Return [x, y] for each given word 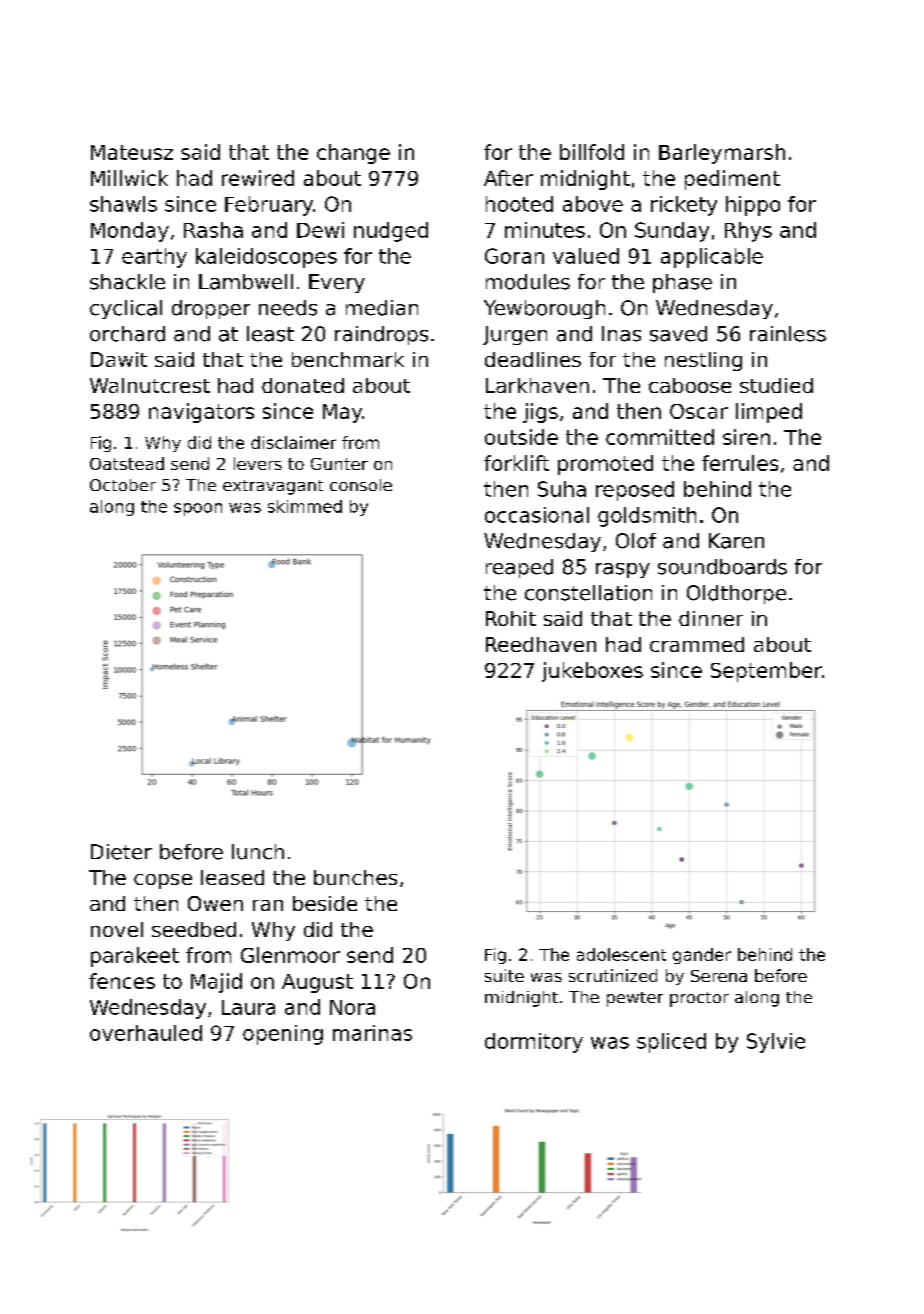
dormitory [534, 1043]
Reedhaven [541, 644]
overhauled [146, 1033]
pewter [635, 999]
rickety [684, 206]
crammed [697, 644]
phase [682, 283]
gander [702, 956]
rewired [258, 178]
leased [232, 877]
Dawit [119, 359]
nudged [391, 232]
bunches [355, 877]
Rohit [511, 618]
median [382, 308]
